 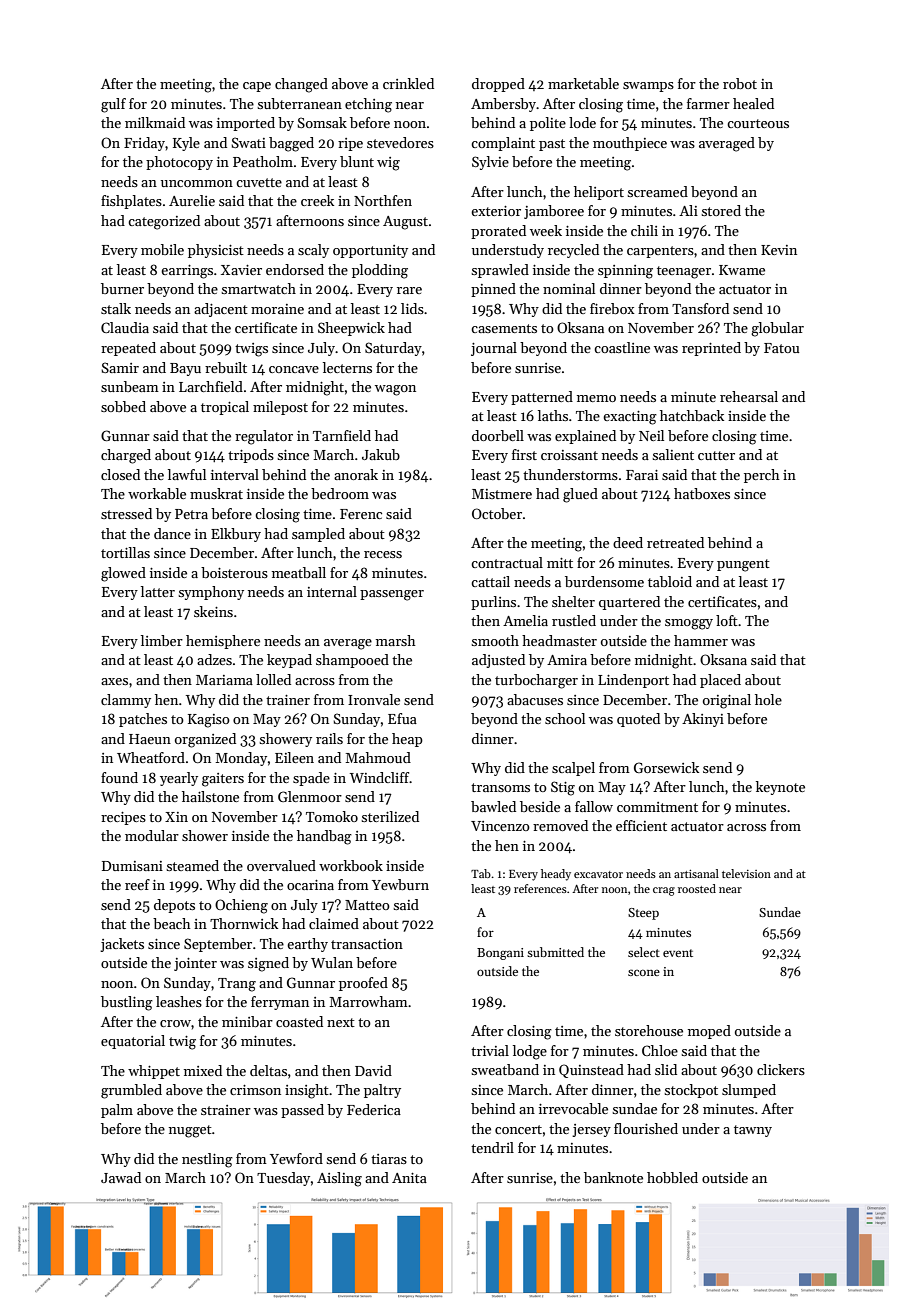 What do you see at coordinates (257, 87) in the screenshot?
I see `cape` at bounding box center [257, 87].
